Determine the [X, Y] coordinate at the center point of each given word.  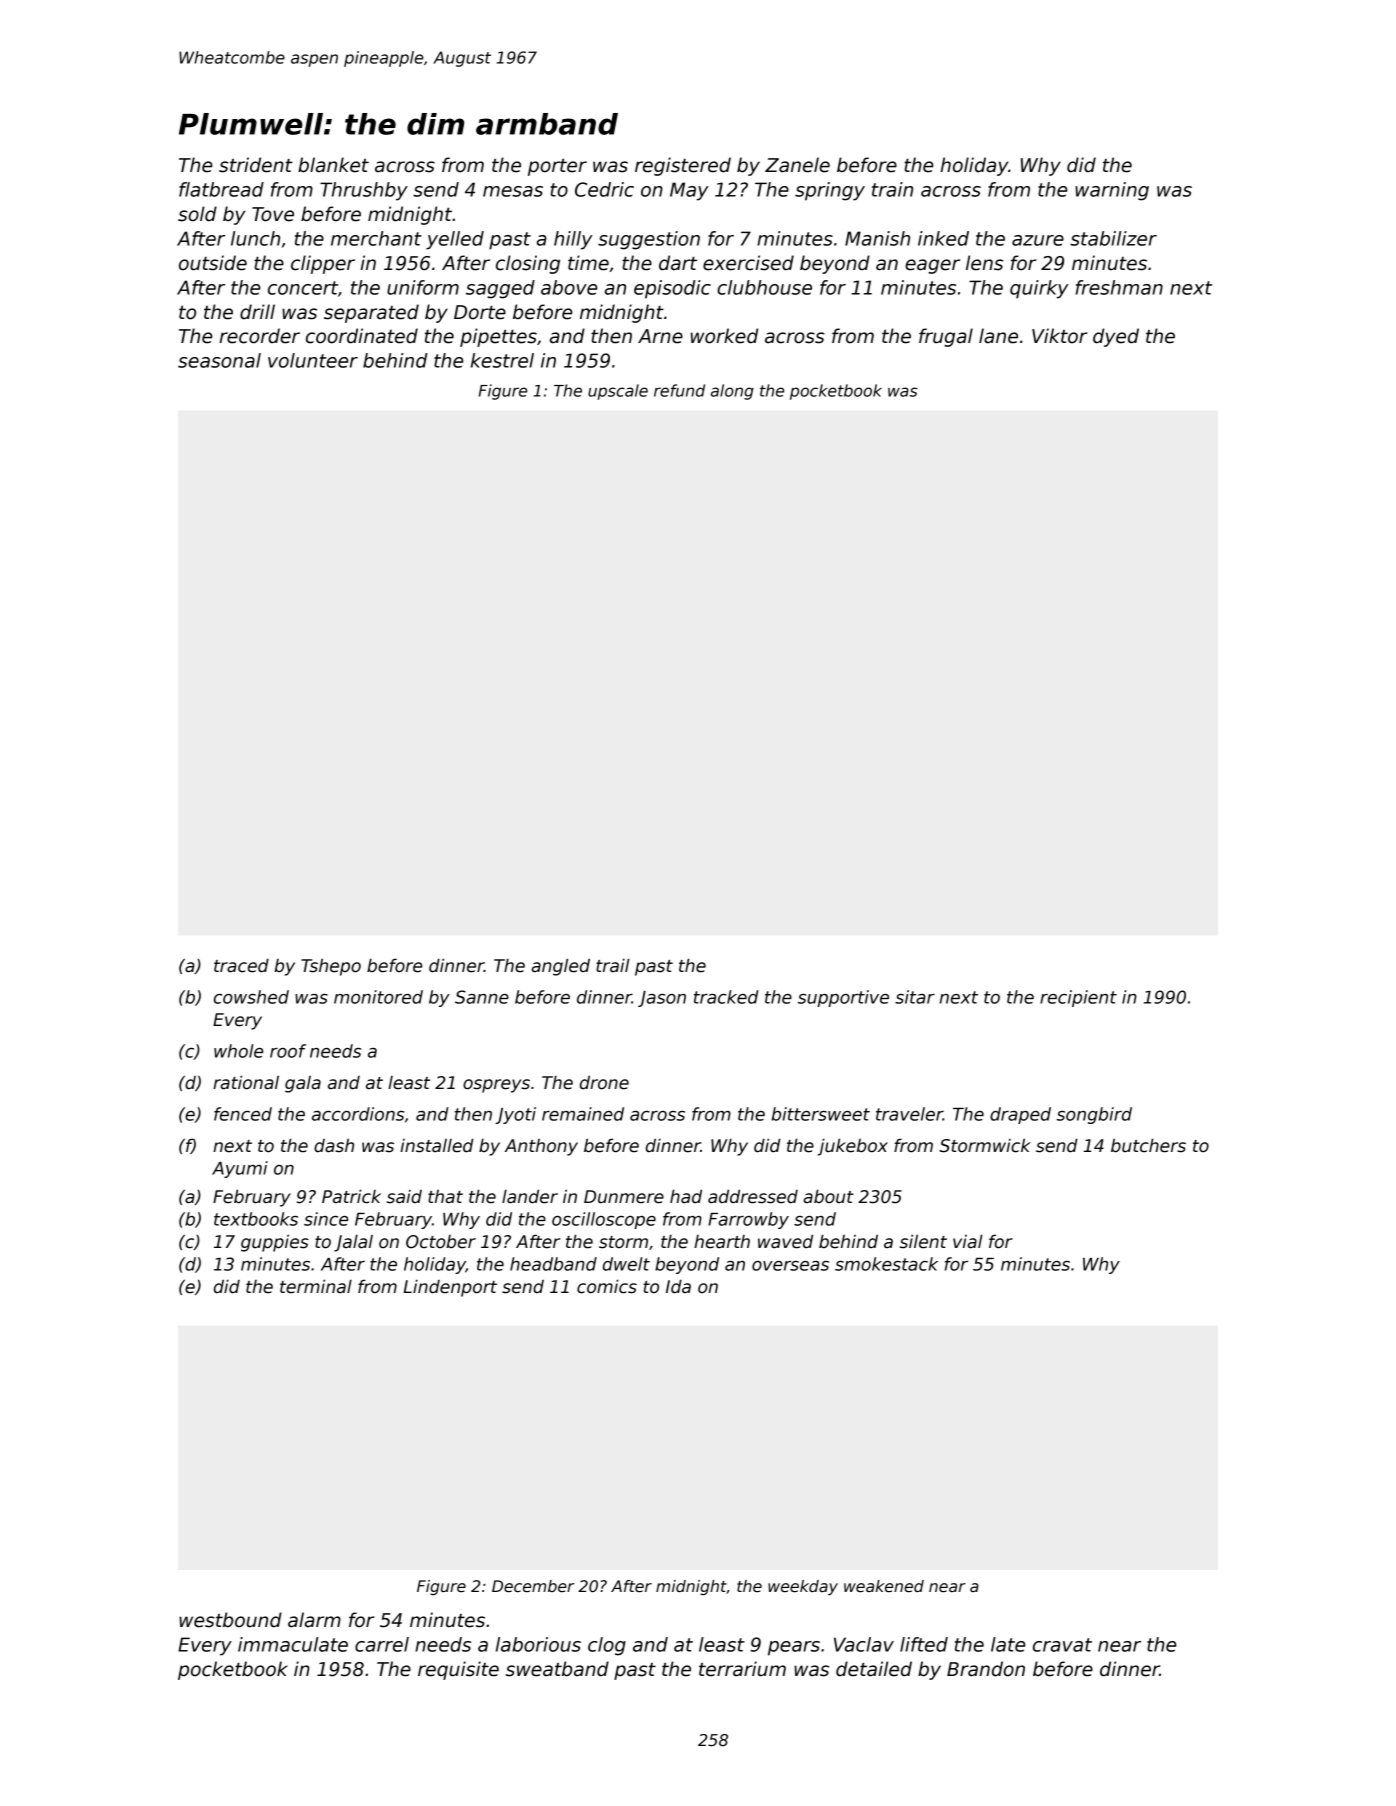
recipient [1078, 998]
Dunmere [624, 1197]
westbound [230, 1620]
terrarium [742, 1669]
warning [1112, 191]
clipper [323, 264]
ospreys [496, 1086]
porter [557, 167]
